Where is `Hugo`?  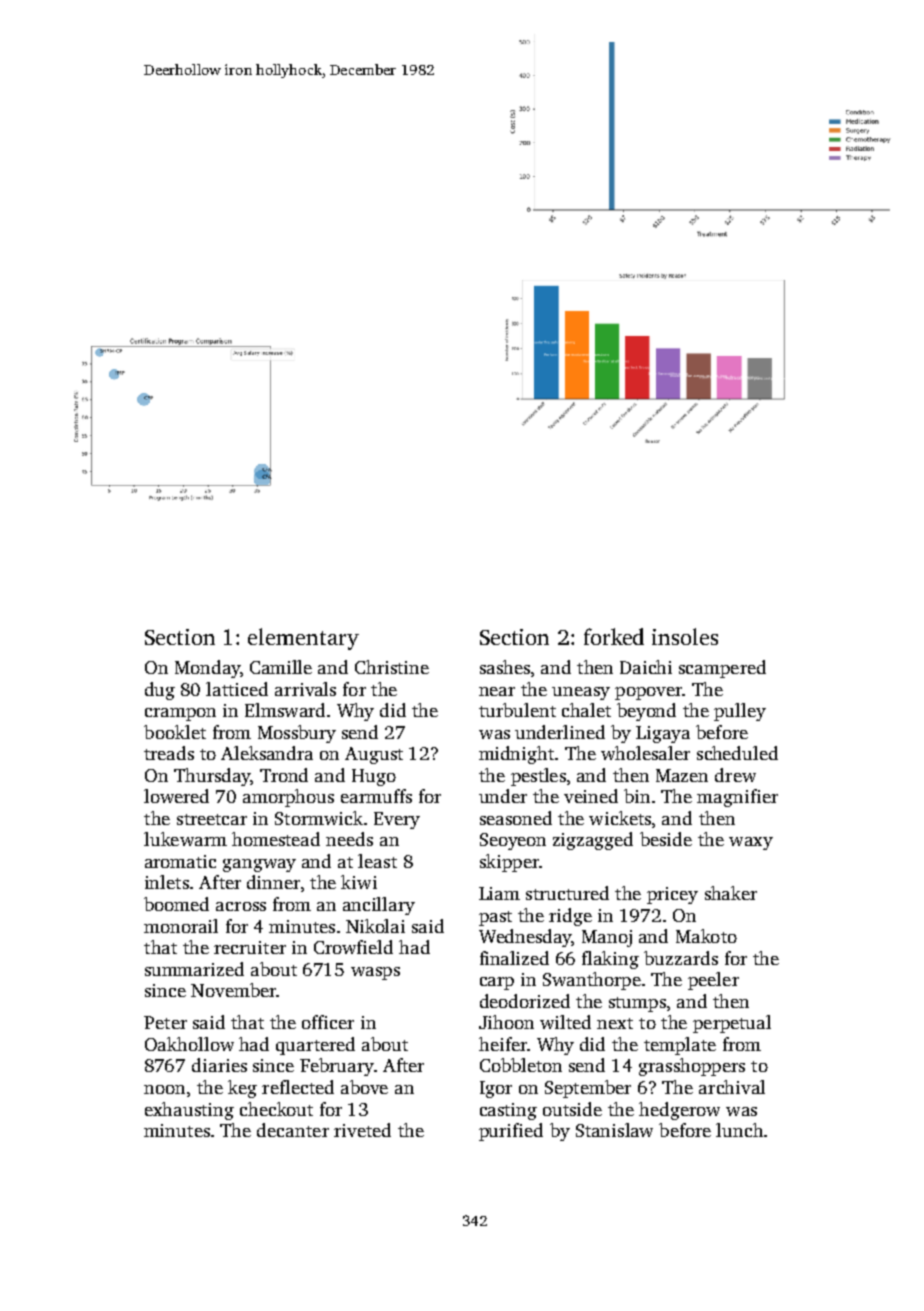 Hugo is located at coordinates (374, 777).
